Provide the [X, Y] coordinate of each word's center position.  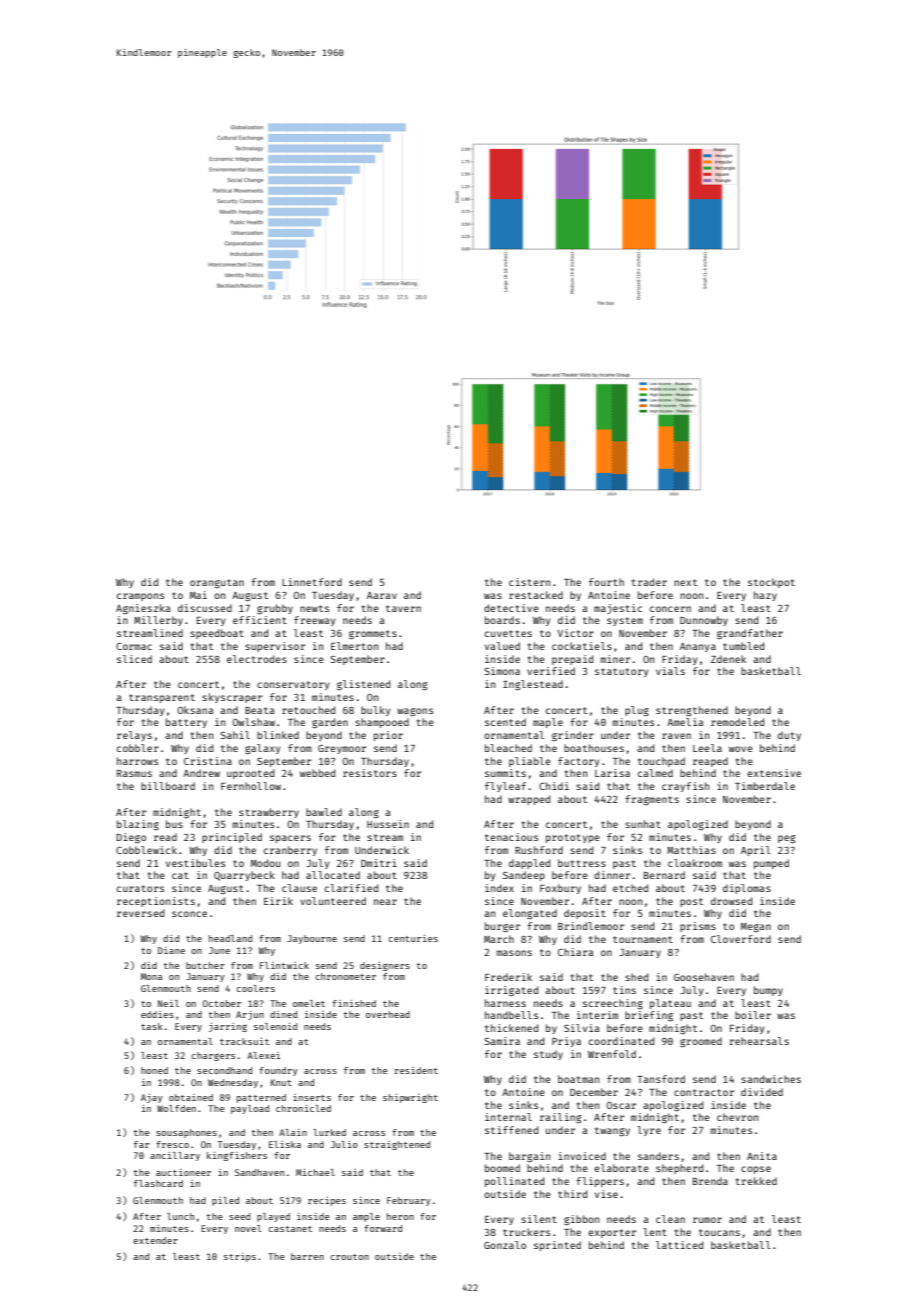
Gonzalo [505, 1245]
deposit [585, 914]
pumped [771, 864]
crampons [140, 597]
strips [240, 1257]
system [625, 621]
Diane [171, 950]
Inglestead [533, 685]
